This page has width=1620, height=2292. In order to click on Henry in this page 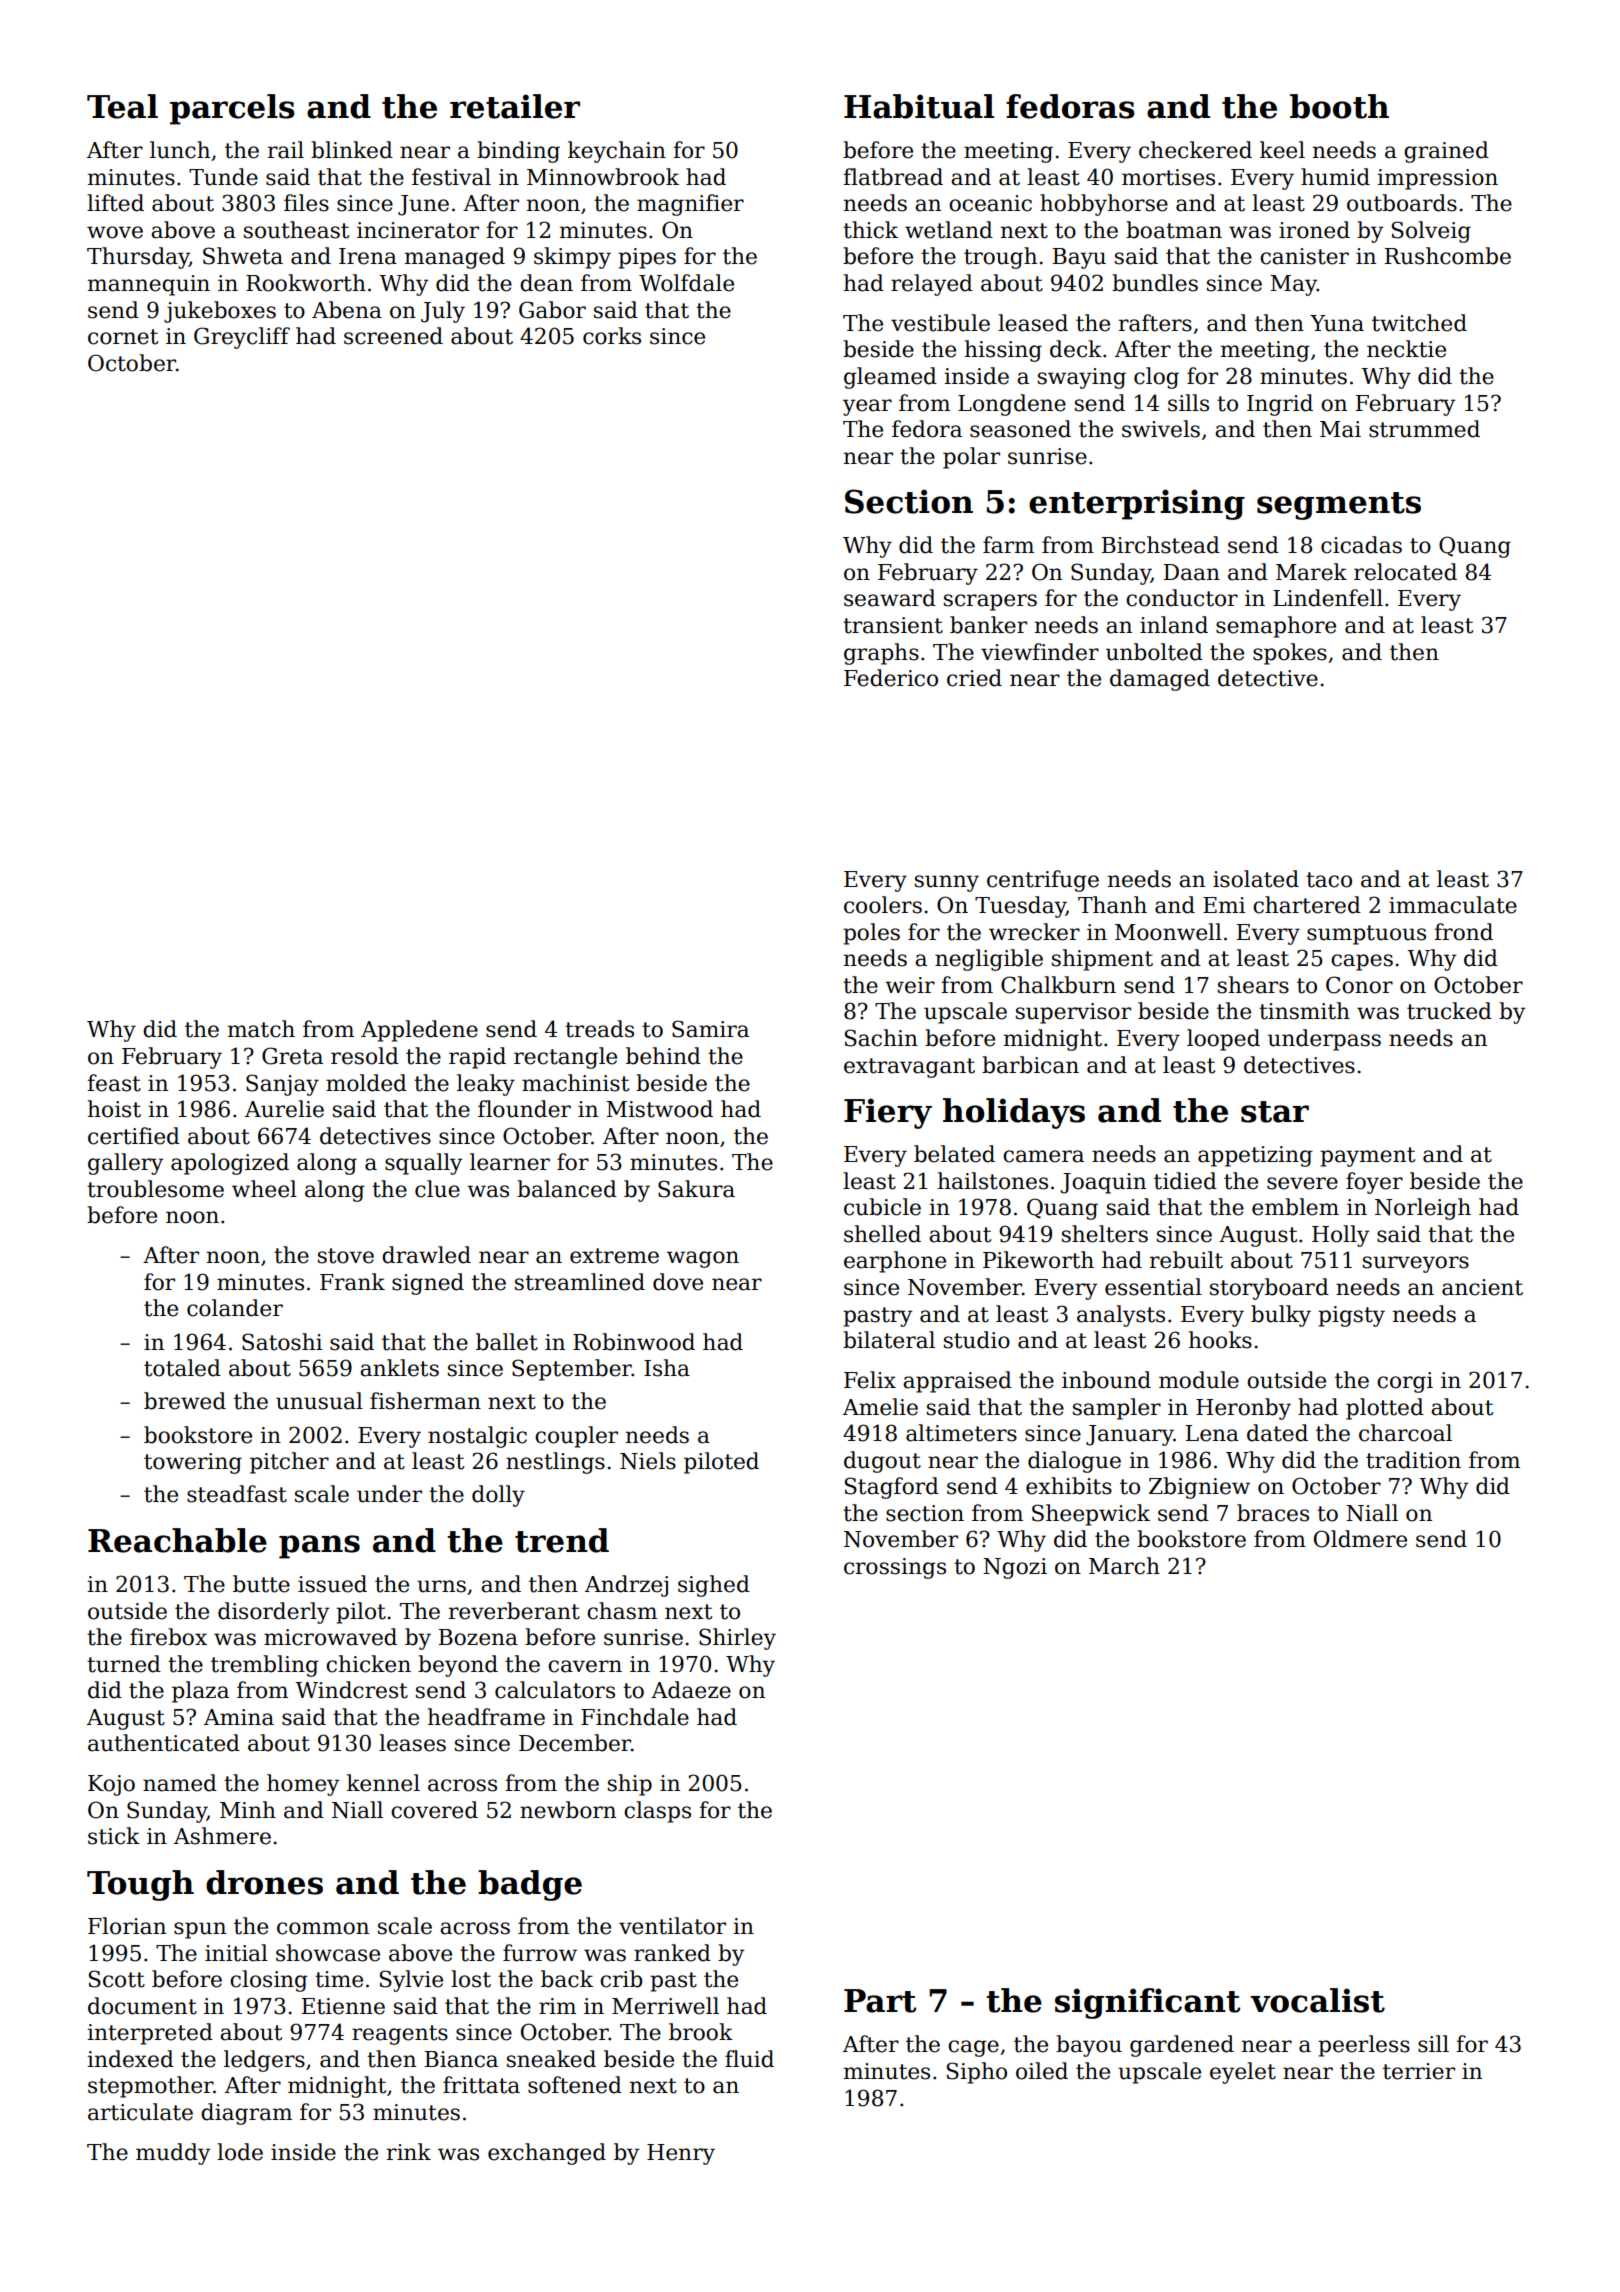, I will do `click(681, 2154)`.
